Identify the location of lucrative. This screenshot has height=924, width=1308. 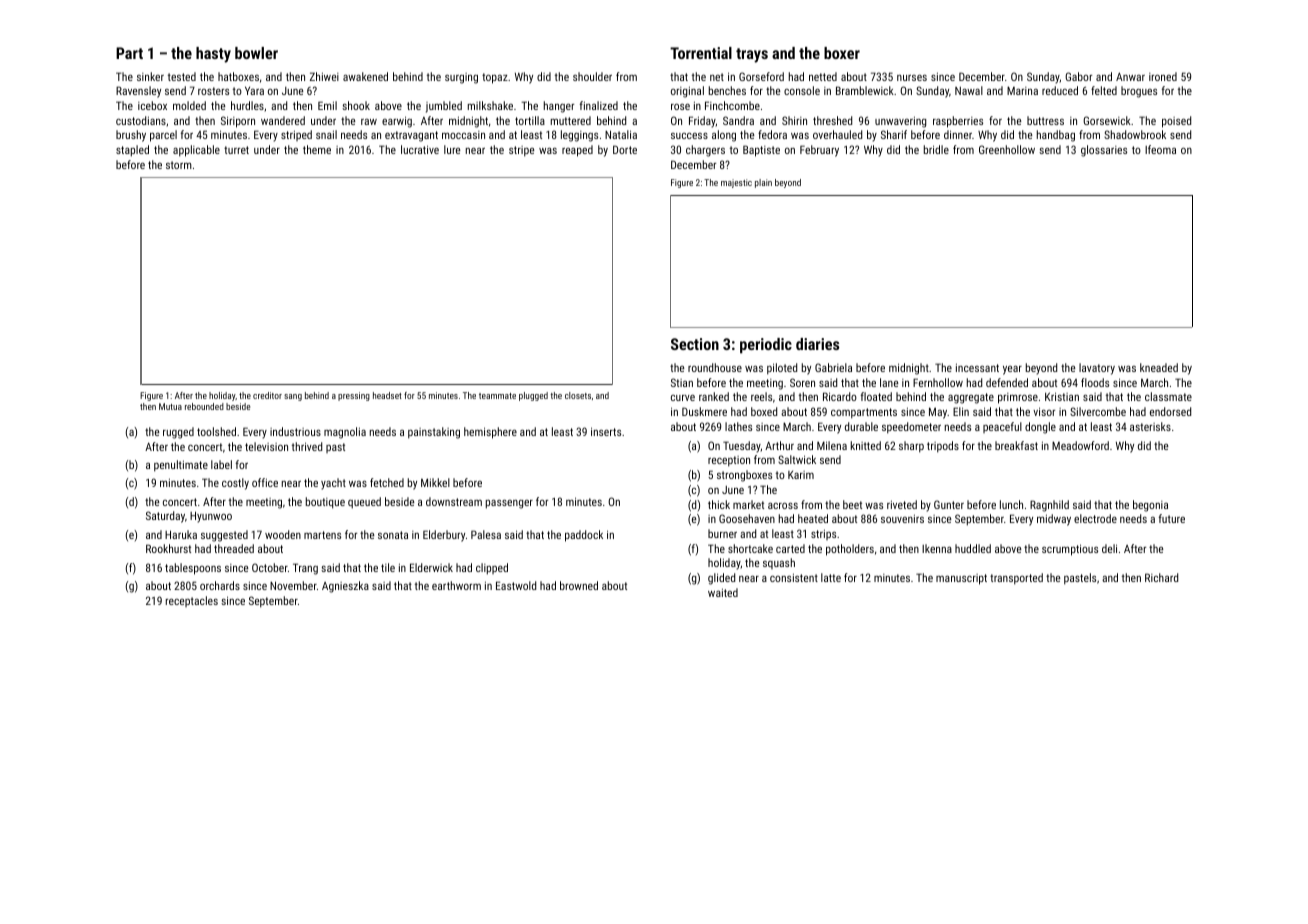
(420, 149).
